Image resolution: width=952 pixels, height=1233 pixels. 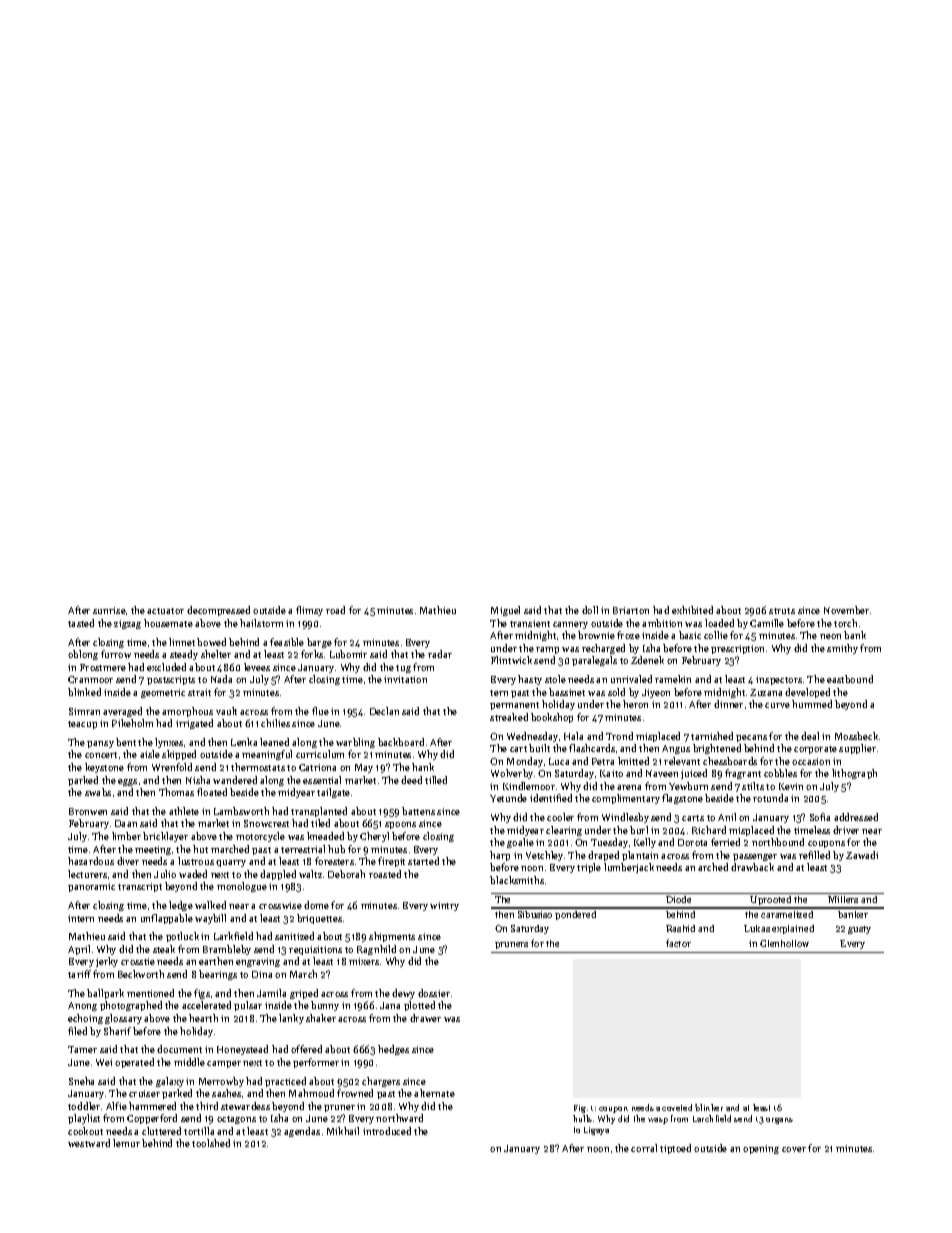 I want to click on housemate, so click(x=168, y=623).
